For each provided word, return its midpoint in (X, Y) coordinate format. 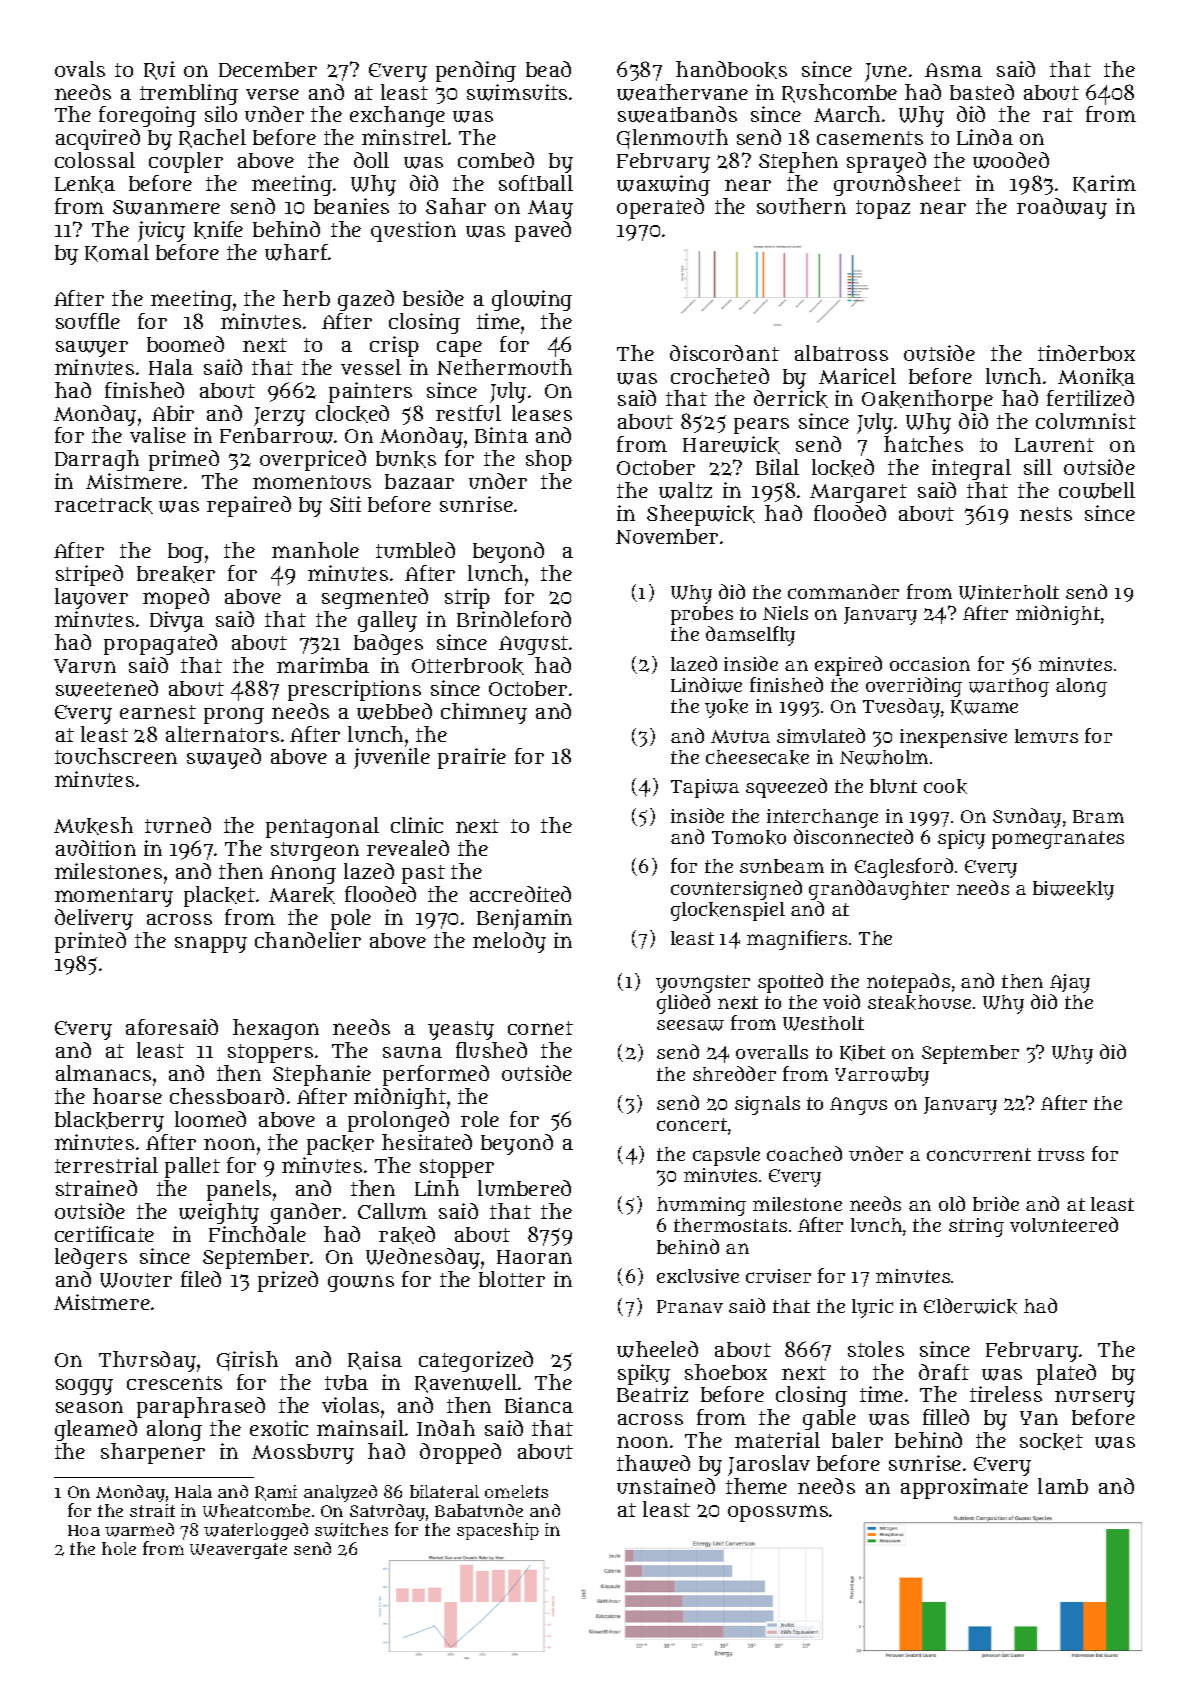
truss (1061, 1154)
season (89, 1407)
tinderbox (1086, 353)
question (413, 231)
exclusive (698, 1276)
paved (543, 231)
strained (96, 1188)
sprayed (886, 162)
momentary (114, 897)
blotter (512, 1279)
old (952, 1203)
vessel (371, 367)
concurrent (979, 1154)
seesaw (690, 1025)
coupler (186, 162)
